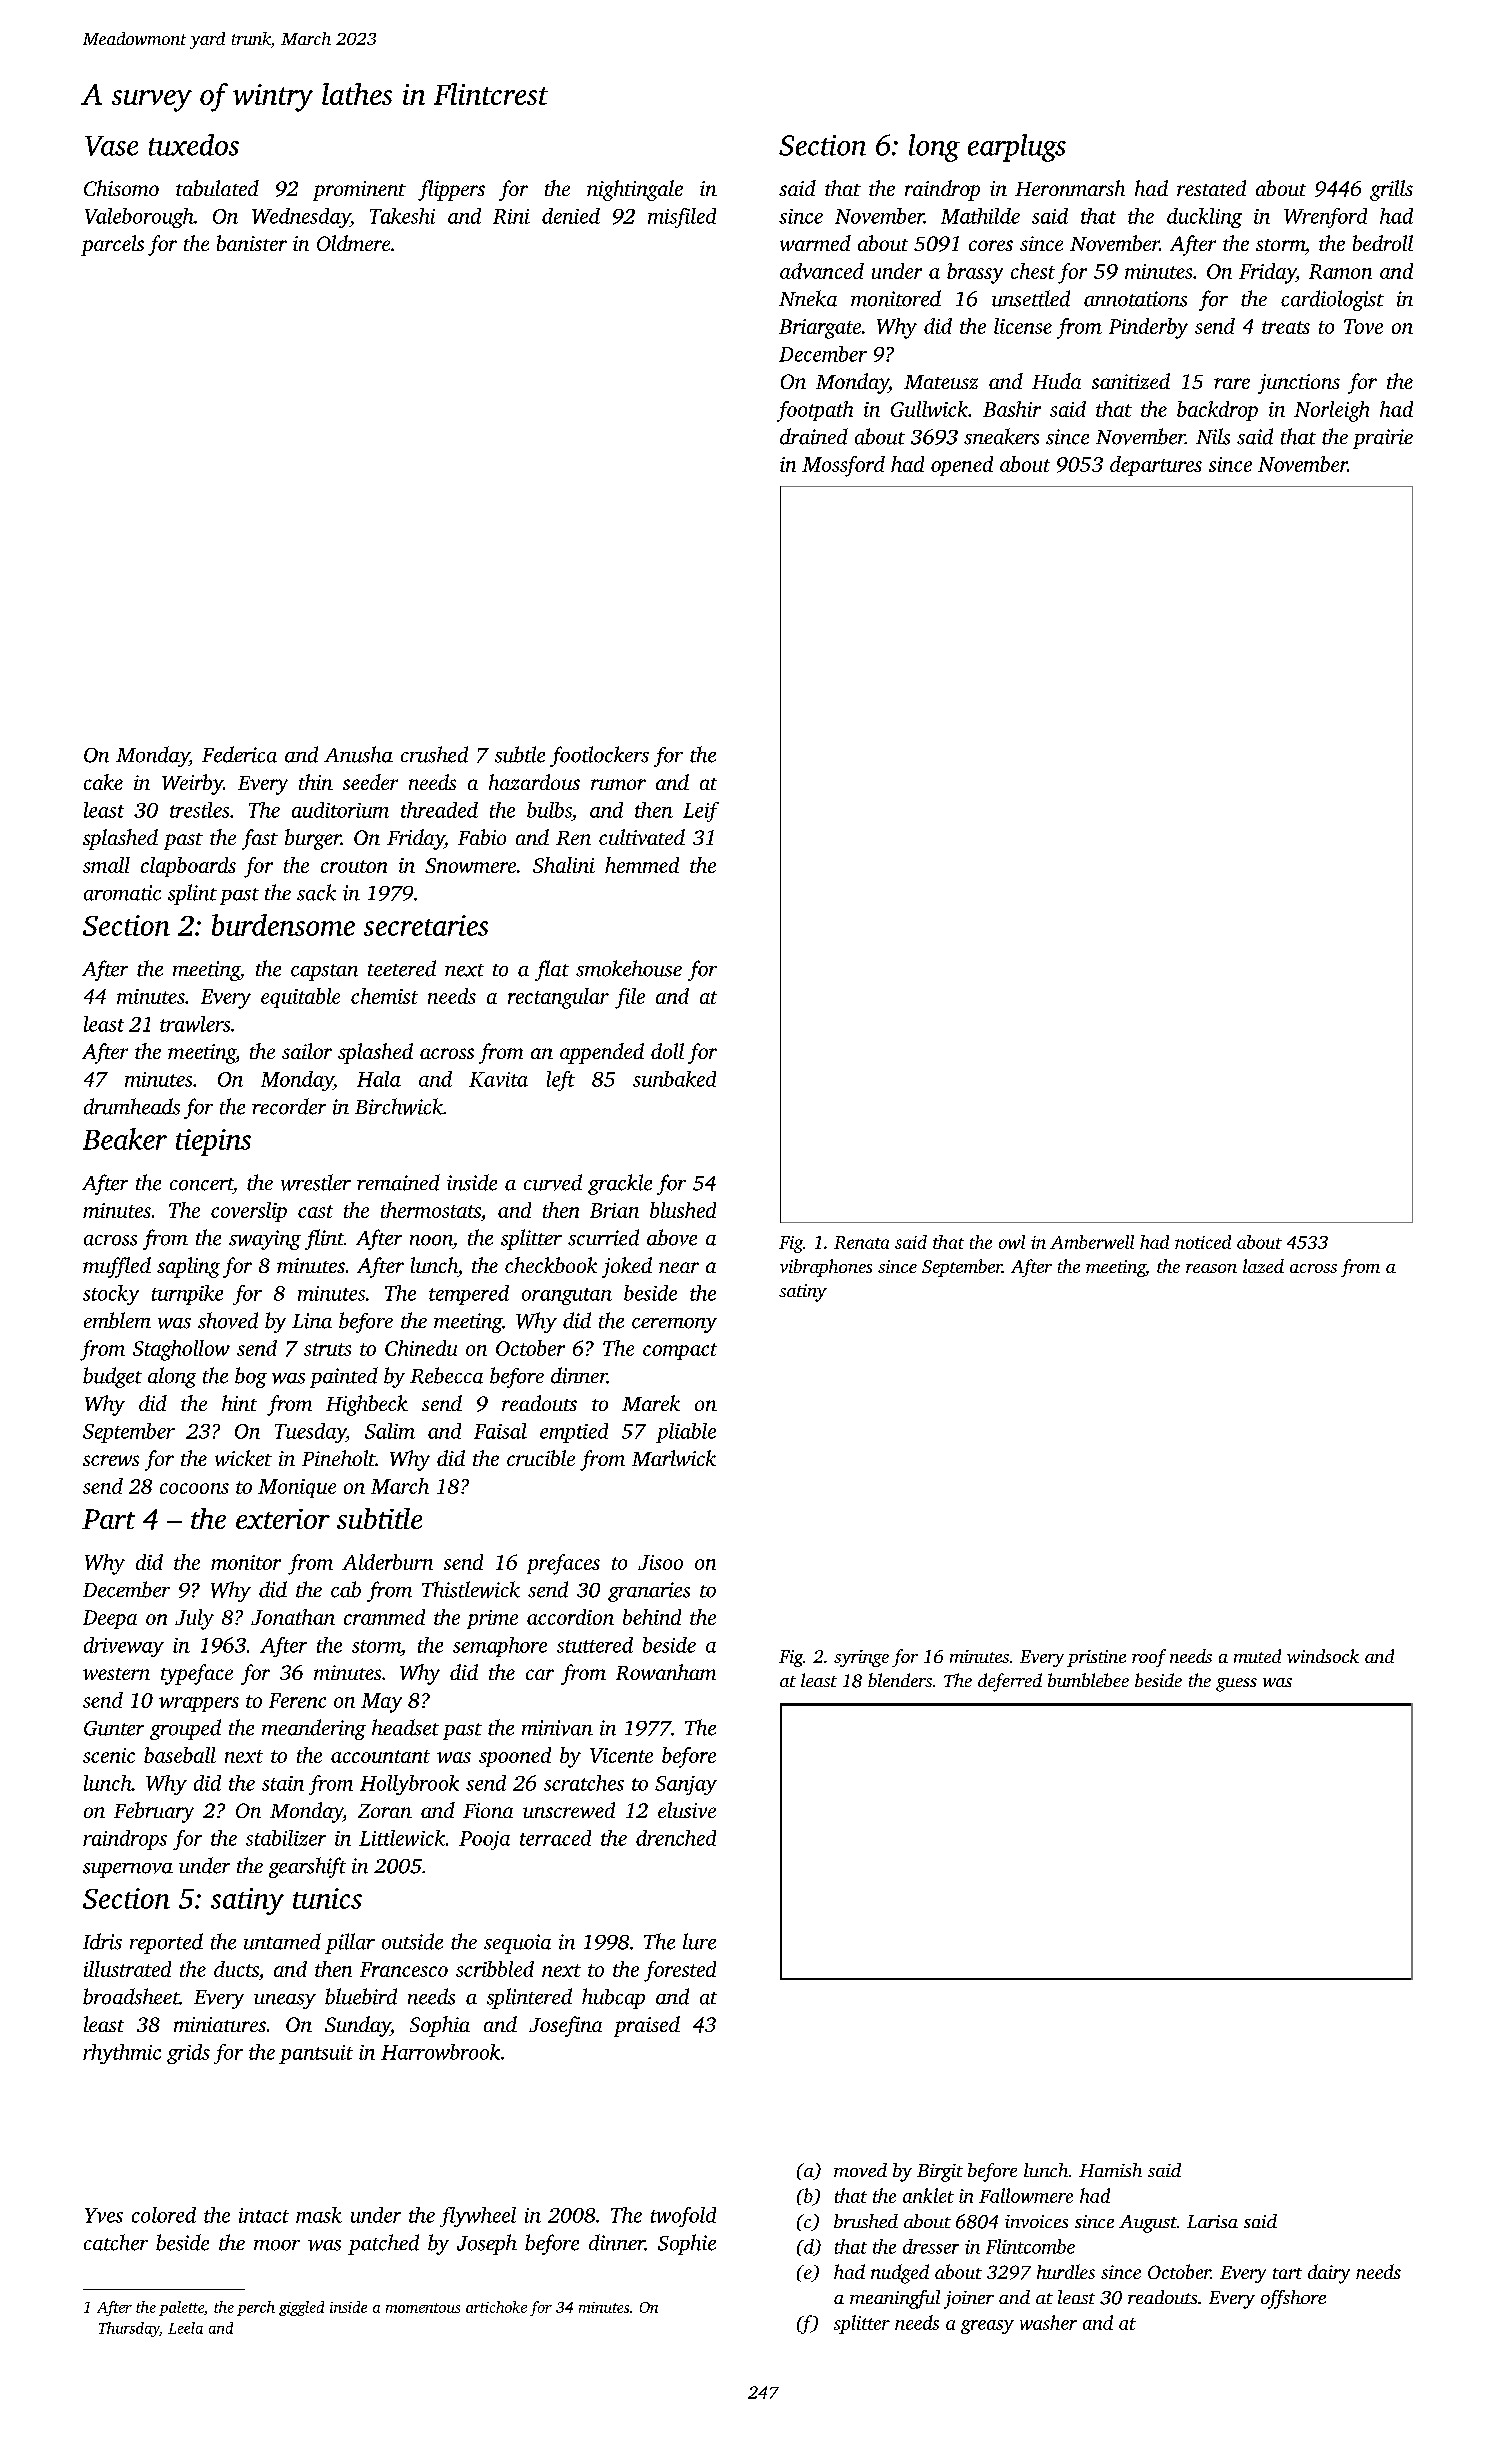  Describe the element at coordinates (520, 754) in the screenshot. I see `subtle` at that location.
